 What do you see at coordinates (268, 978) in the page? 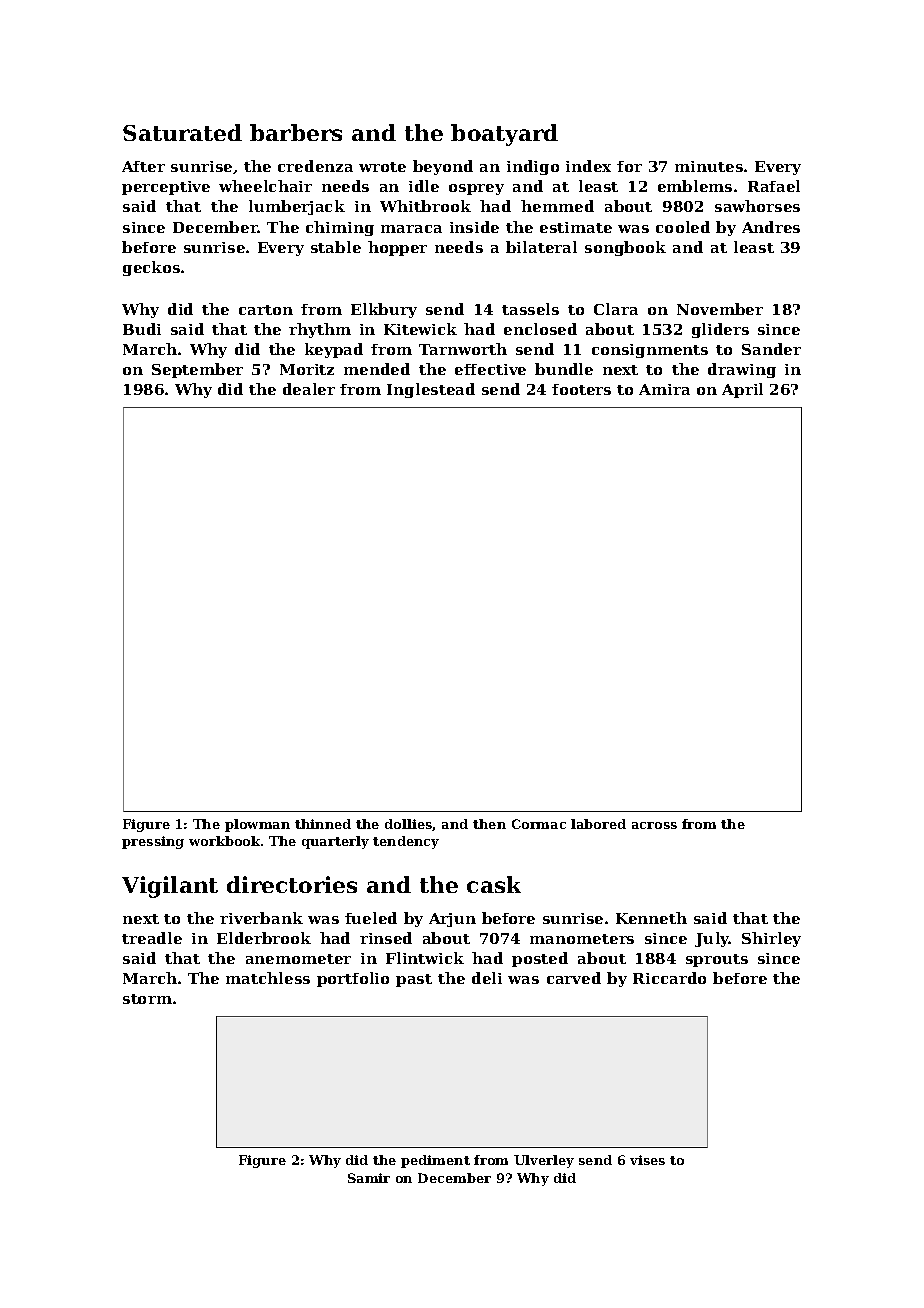
I see `matchless` at bounding box center [268, 978].
